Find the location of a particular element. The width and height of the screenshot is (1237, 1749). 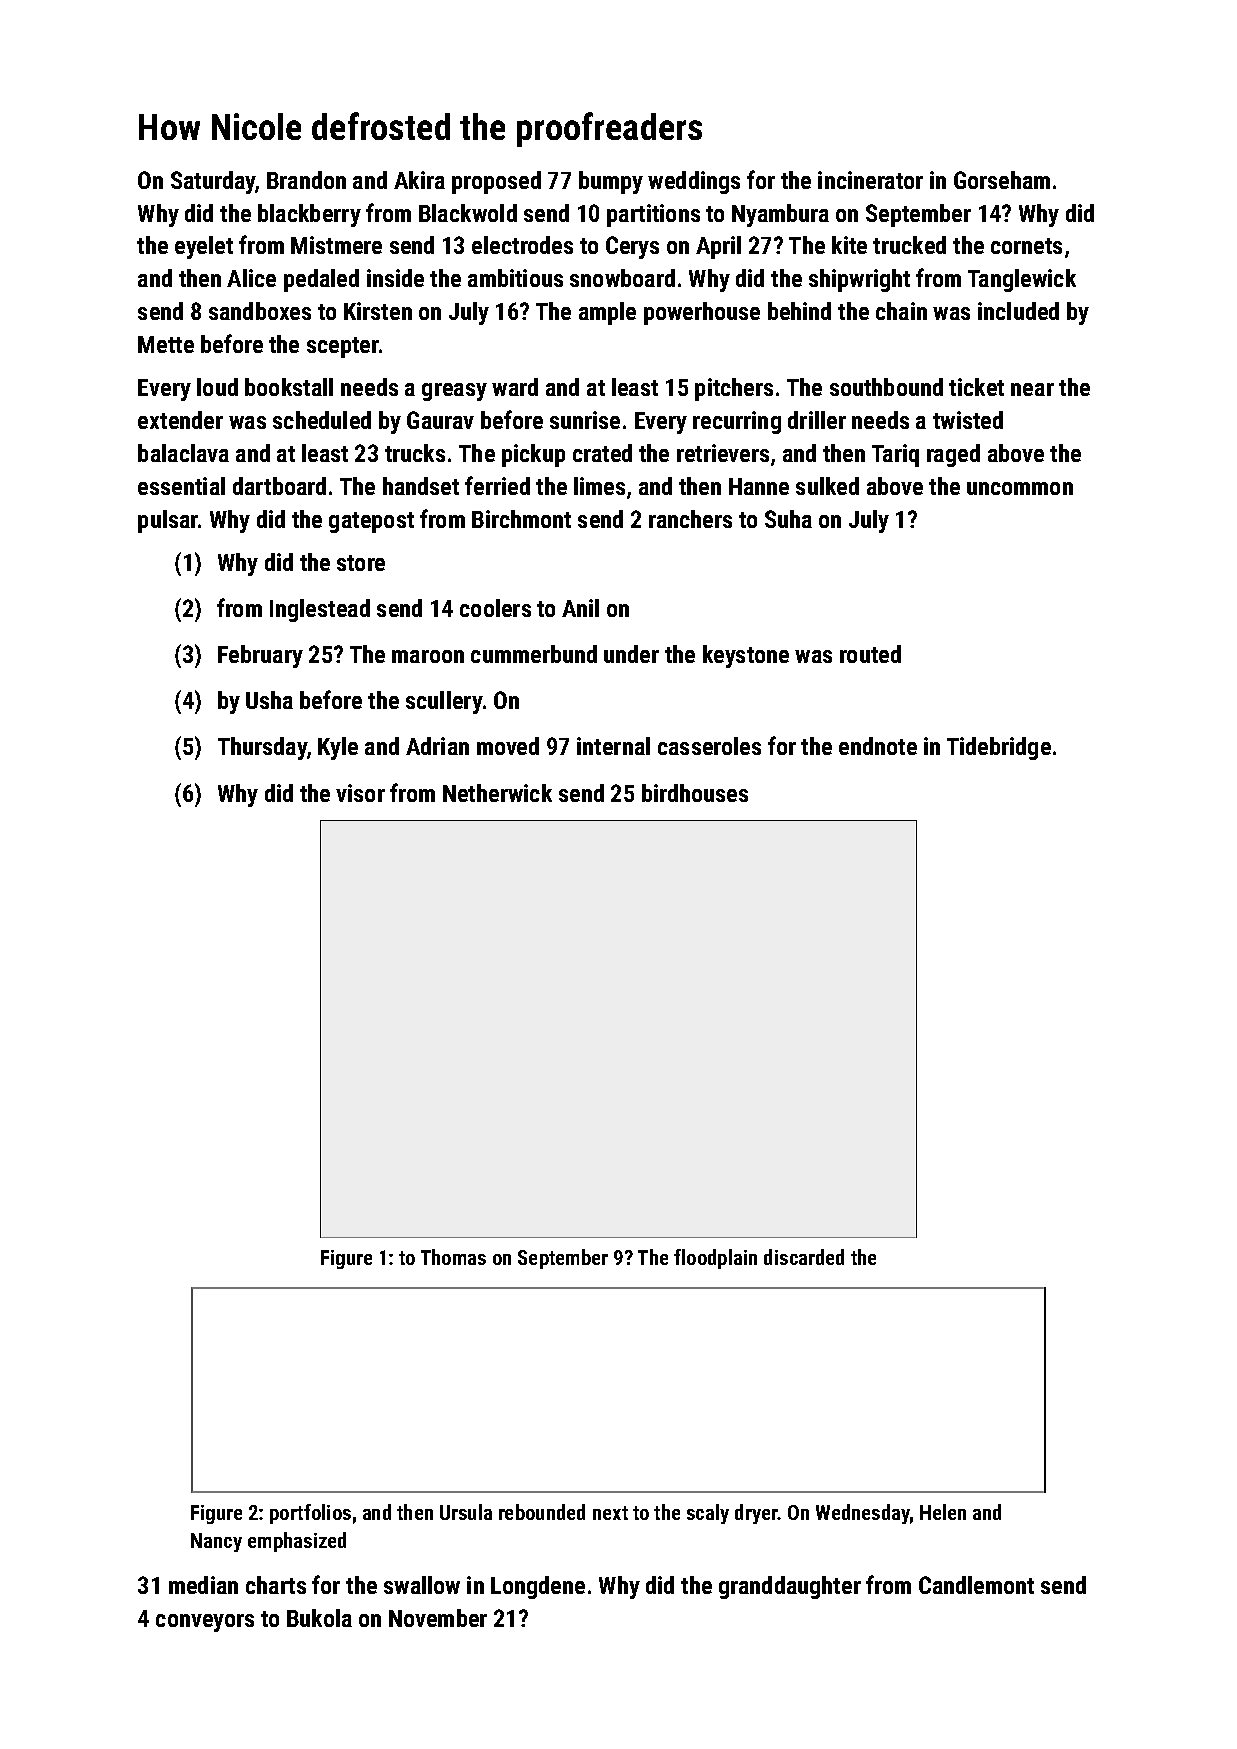

visor is located at coordinates (360, 793).
